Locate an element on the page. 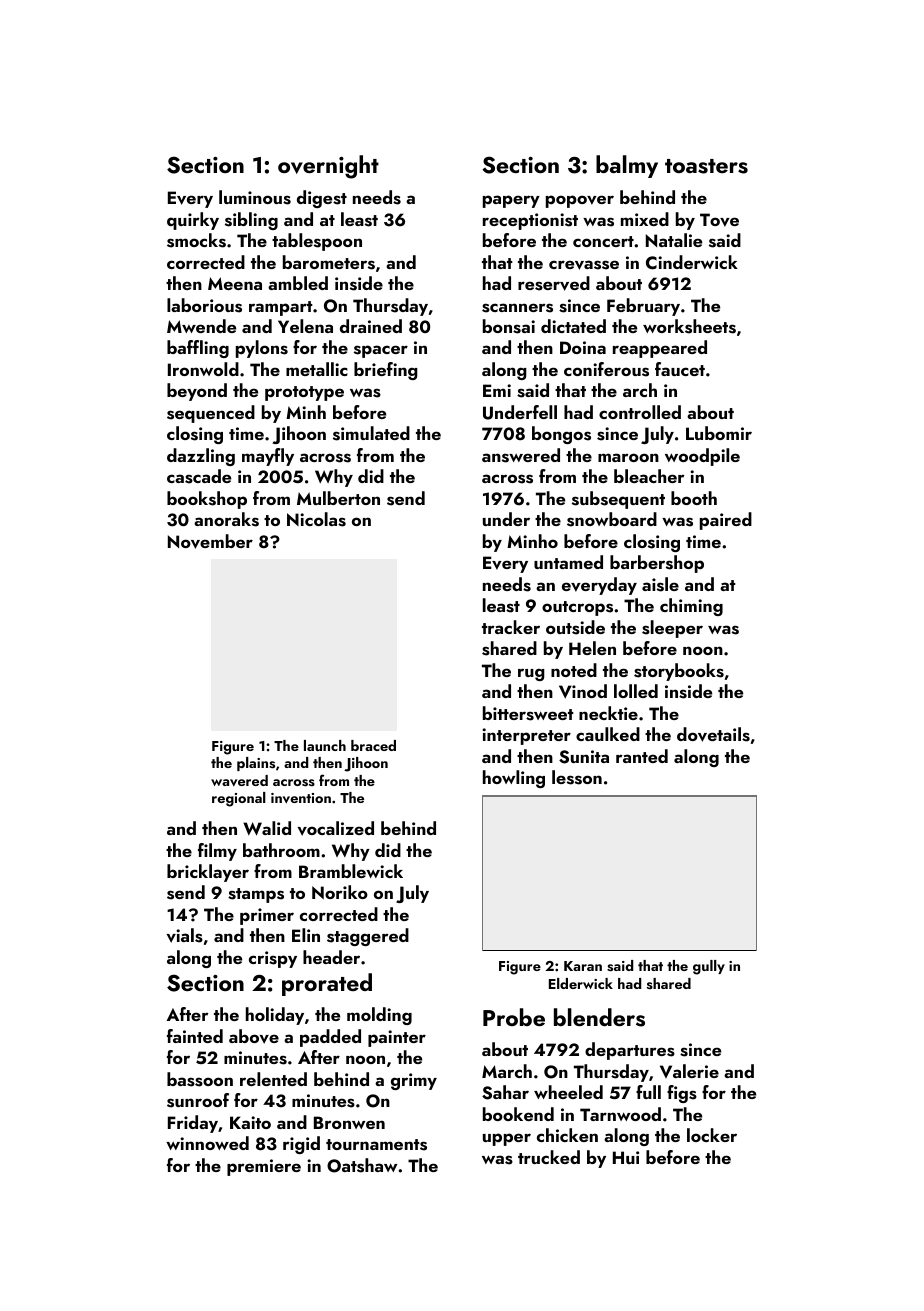  Nicolas is located at coordinates (316, 519).
